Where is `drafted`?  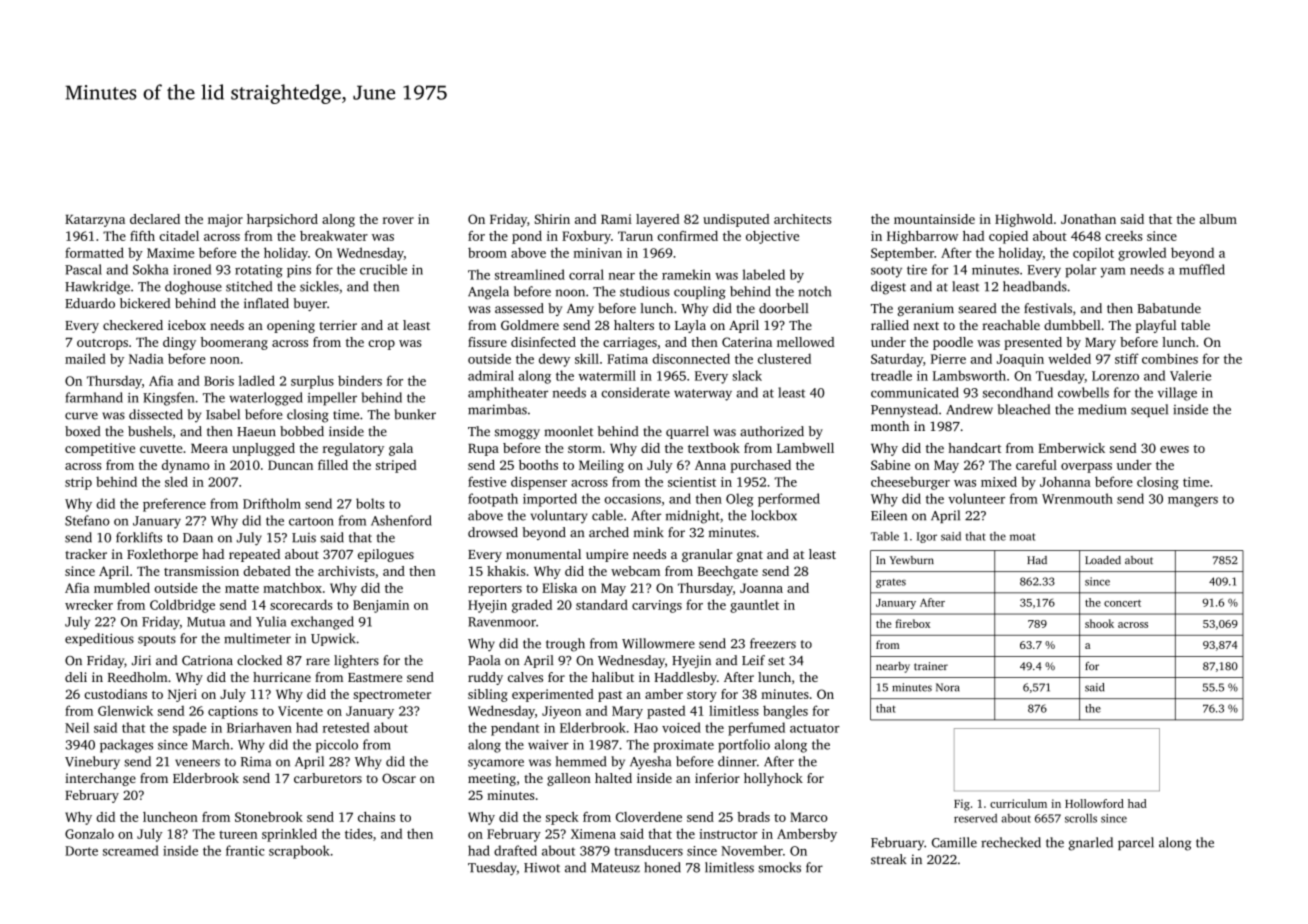 drafted is located at coordinates (515, 850).
